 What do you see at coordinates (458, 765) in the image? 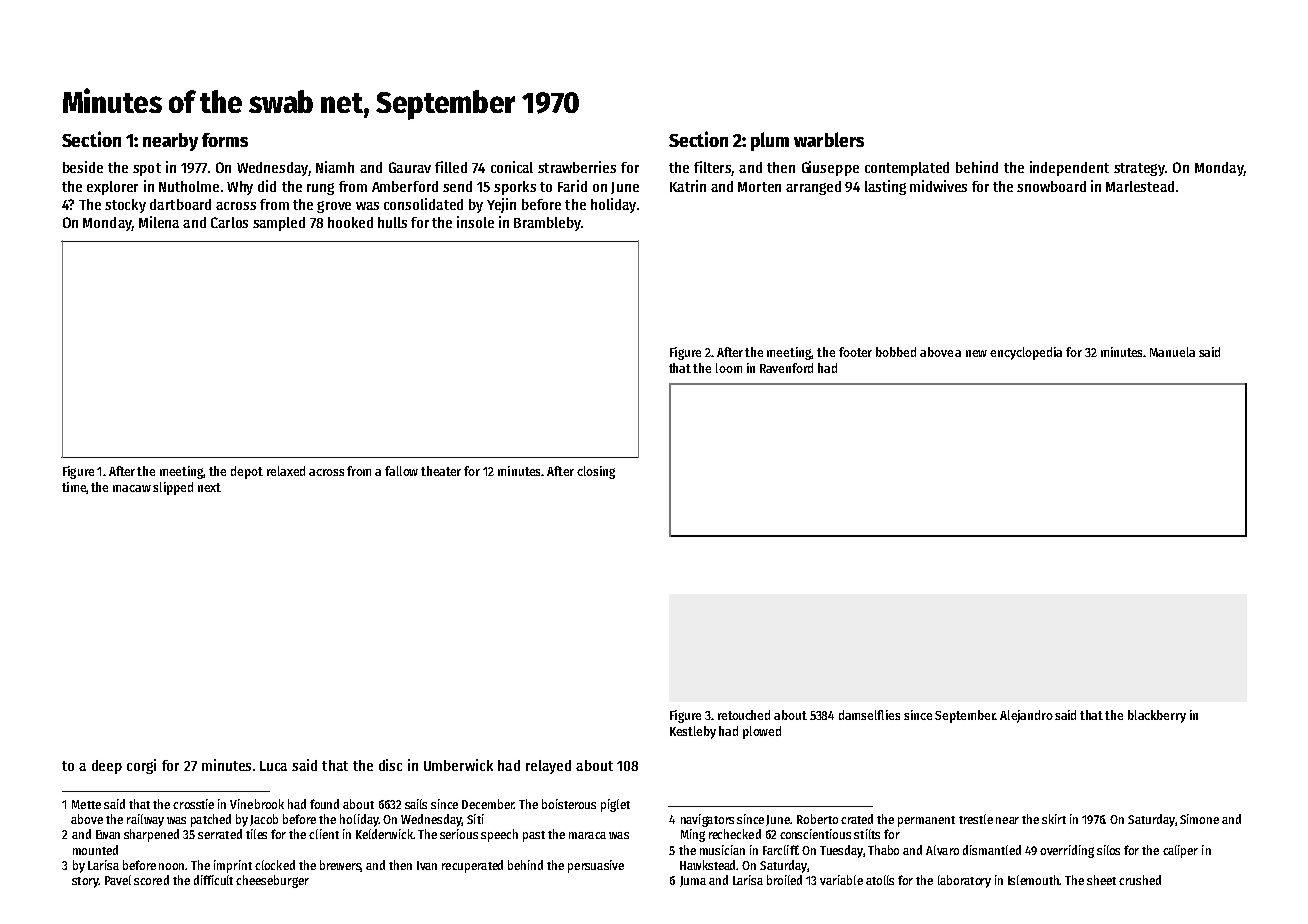
I see `Umberwick` at bounding box center [458, 765].
